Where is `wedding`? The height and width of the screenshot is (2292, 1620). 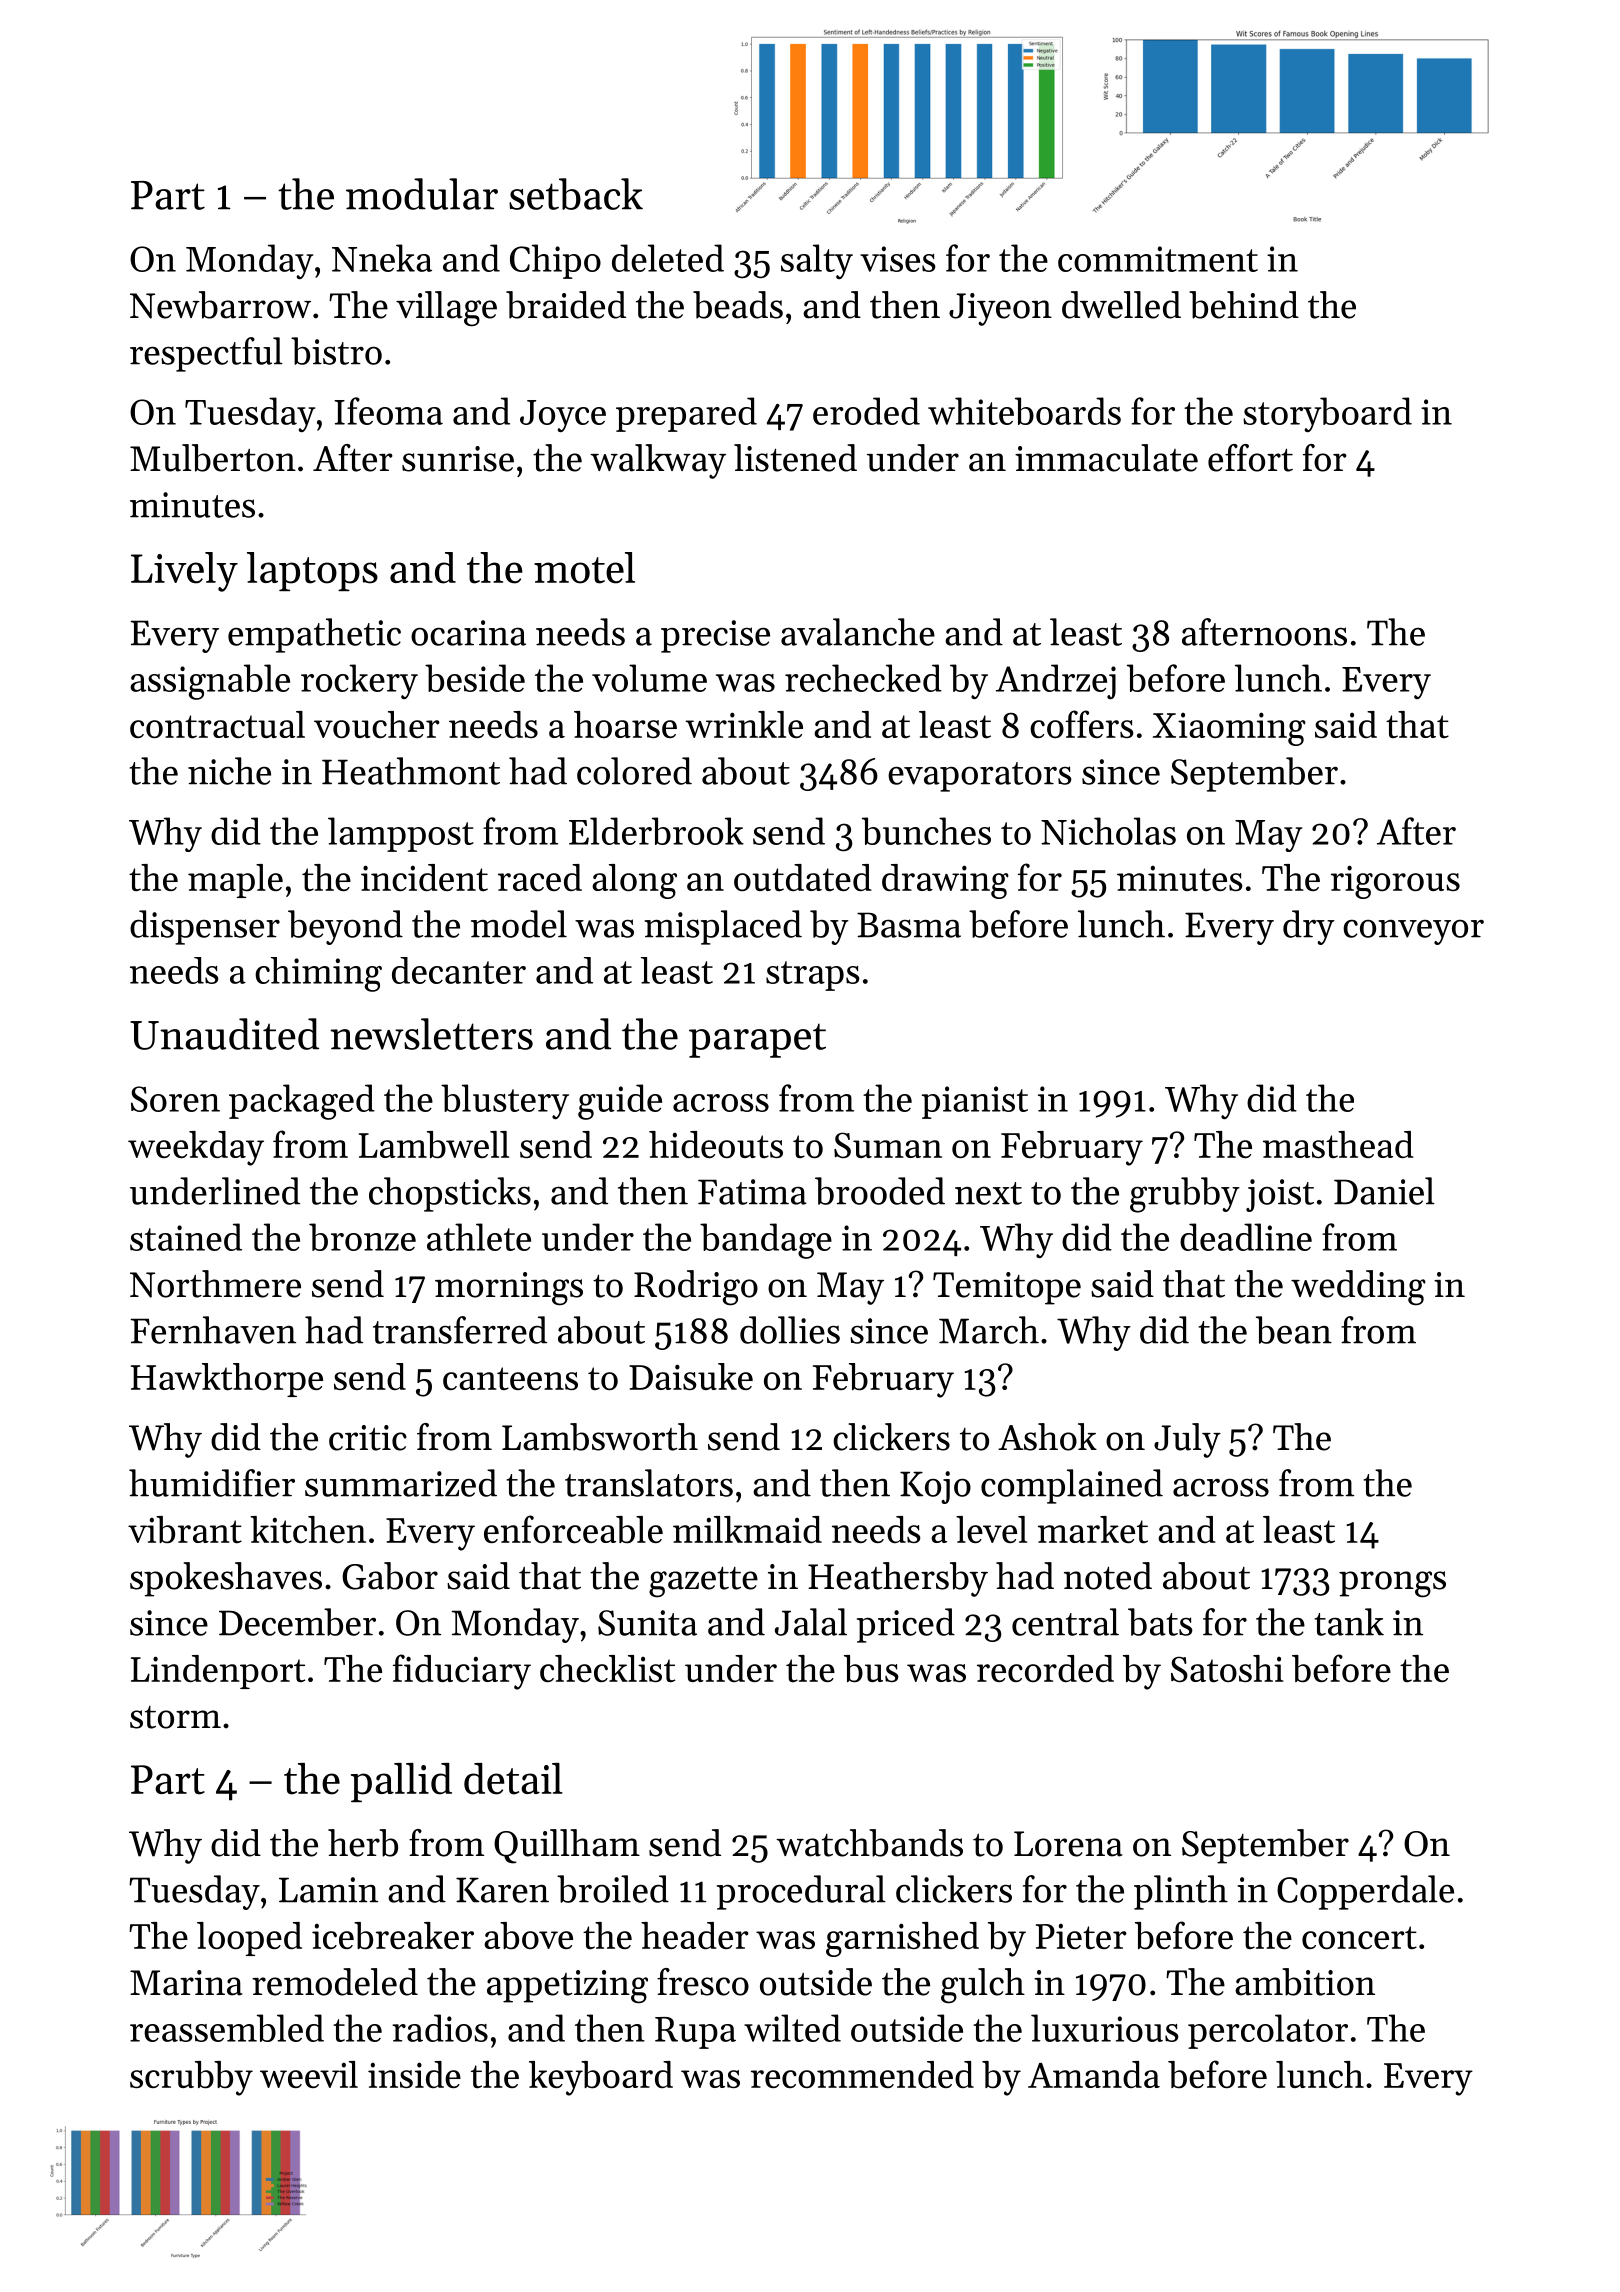
wedding is located at coordinates (1358, 1288).
